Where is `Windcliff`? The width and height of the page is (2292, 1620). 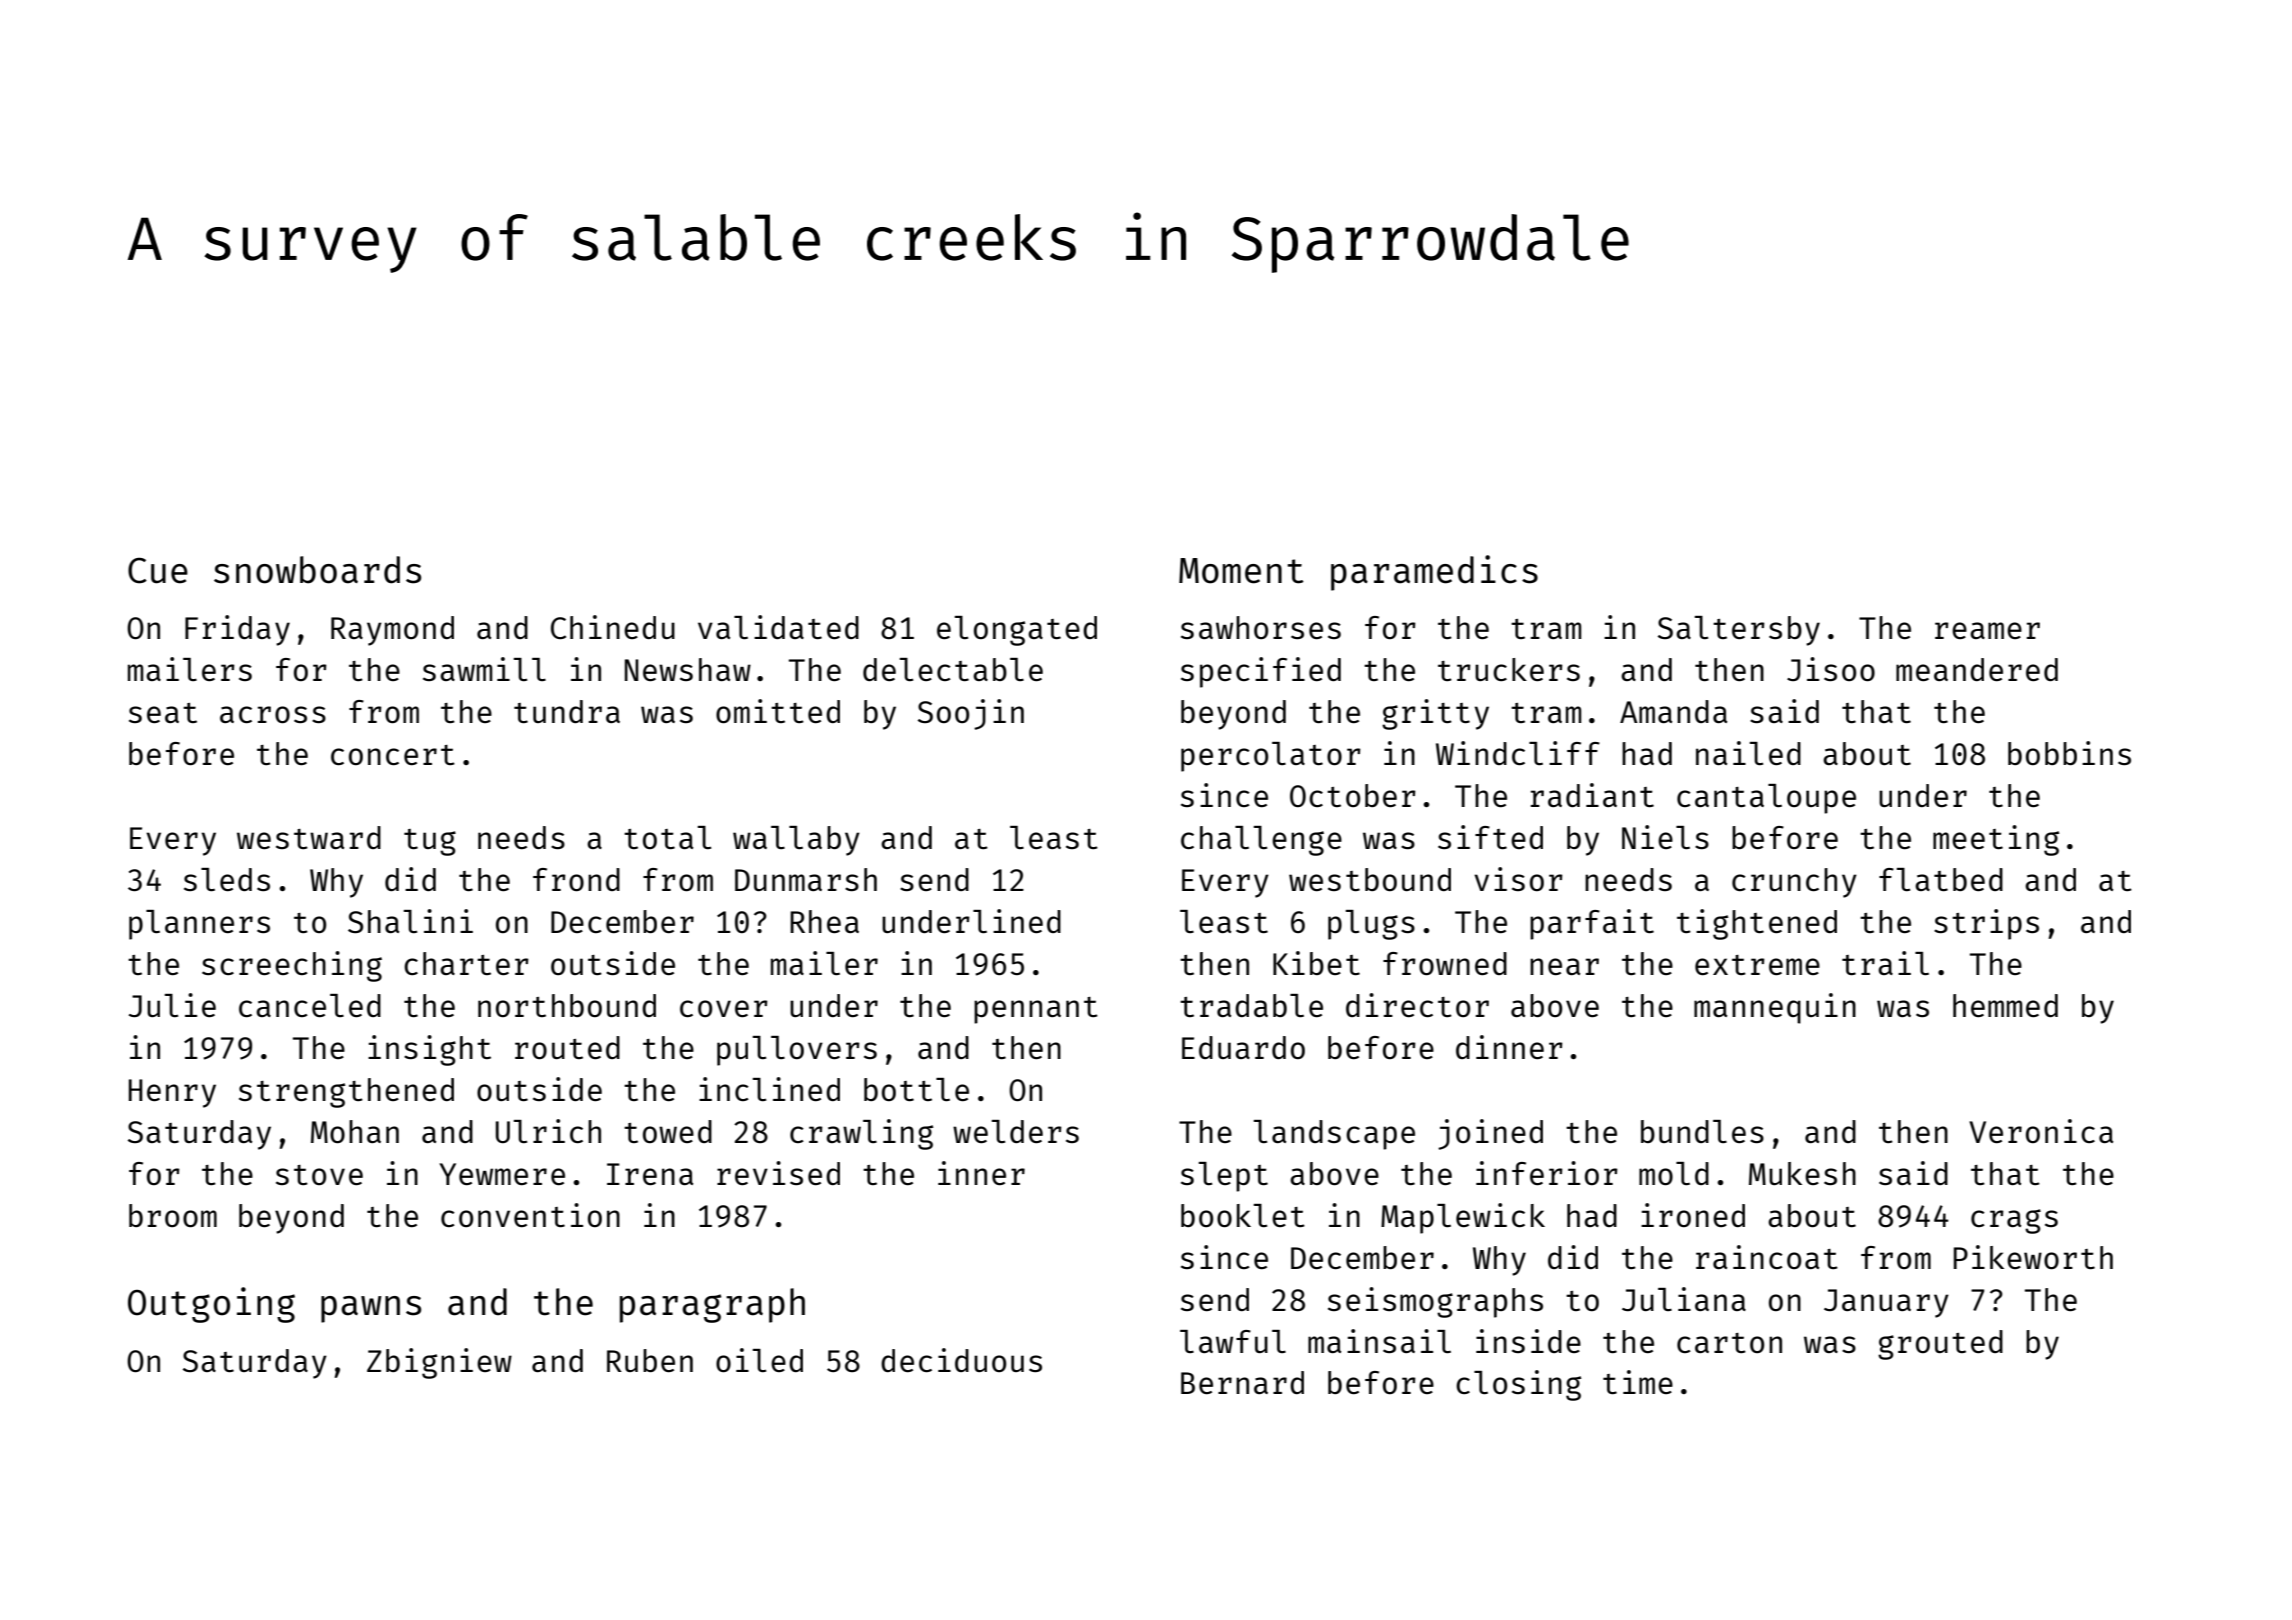
Windcliff is located at coordinates (1518, 753).
